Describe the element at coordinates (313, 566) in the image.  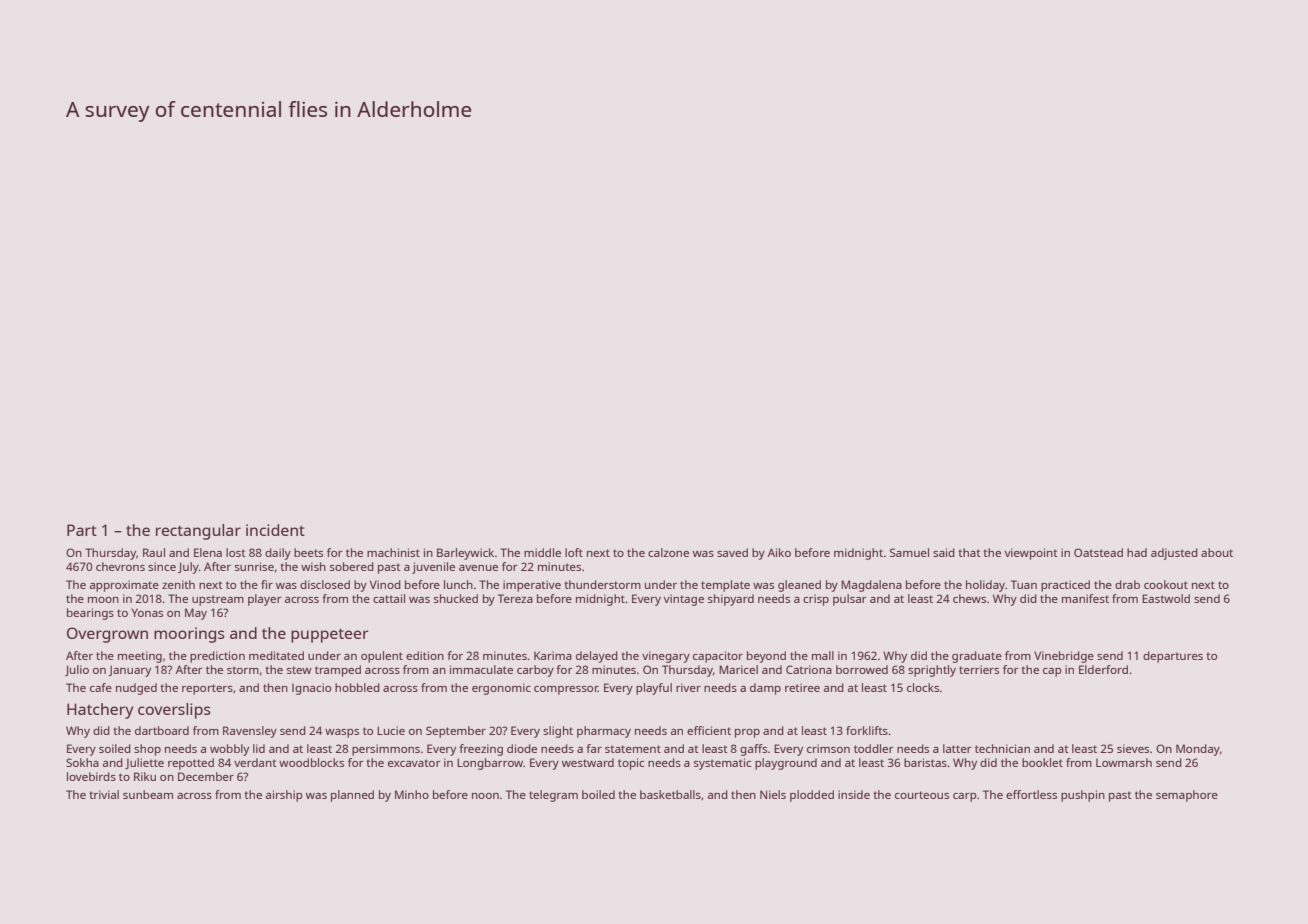
I see `wish` at that location.
